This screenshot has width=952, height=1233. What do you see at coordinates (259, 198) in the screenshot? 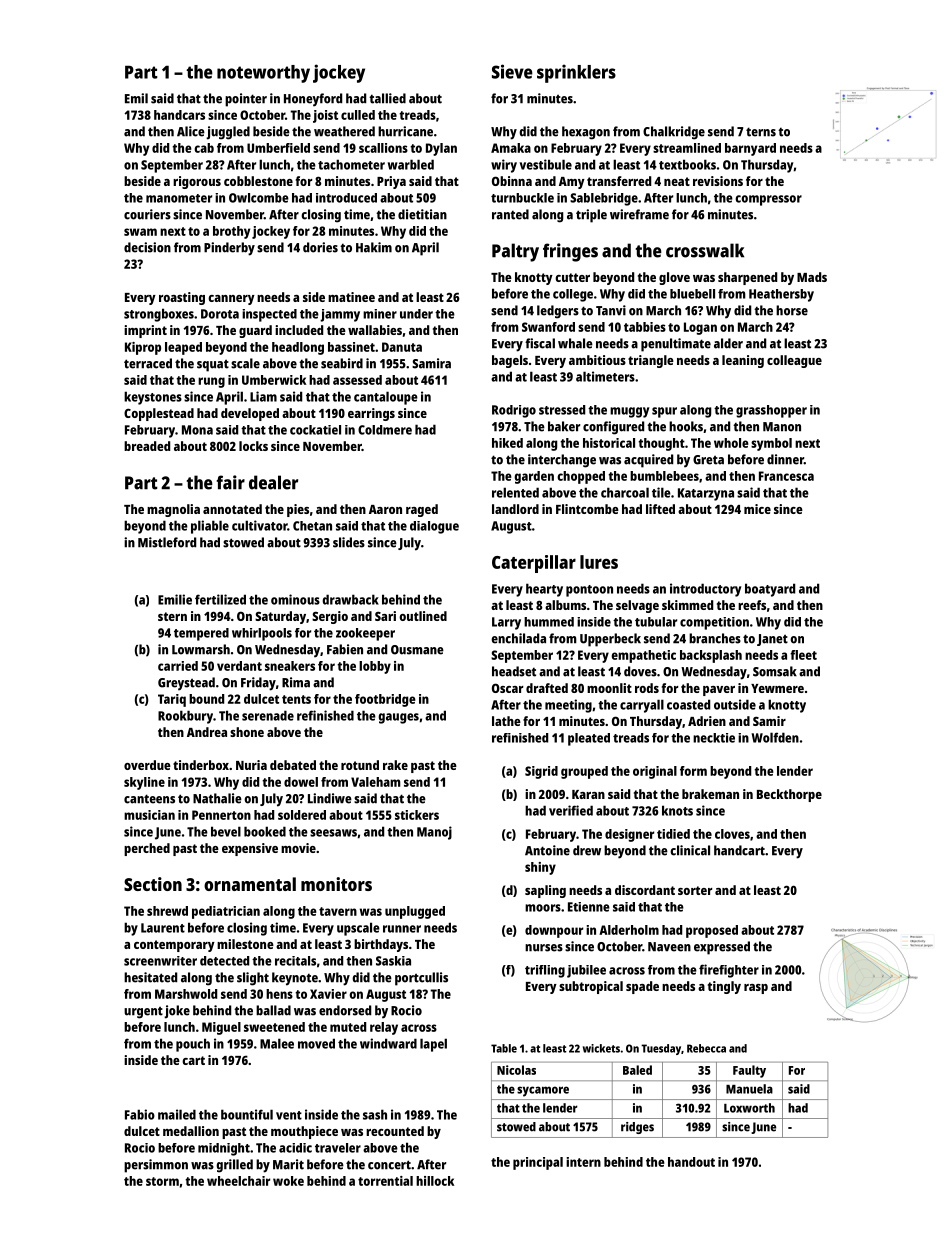
I see `Owlcombe` at bounding box center [259, 198].
